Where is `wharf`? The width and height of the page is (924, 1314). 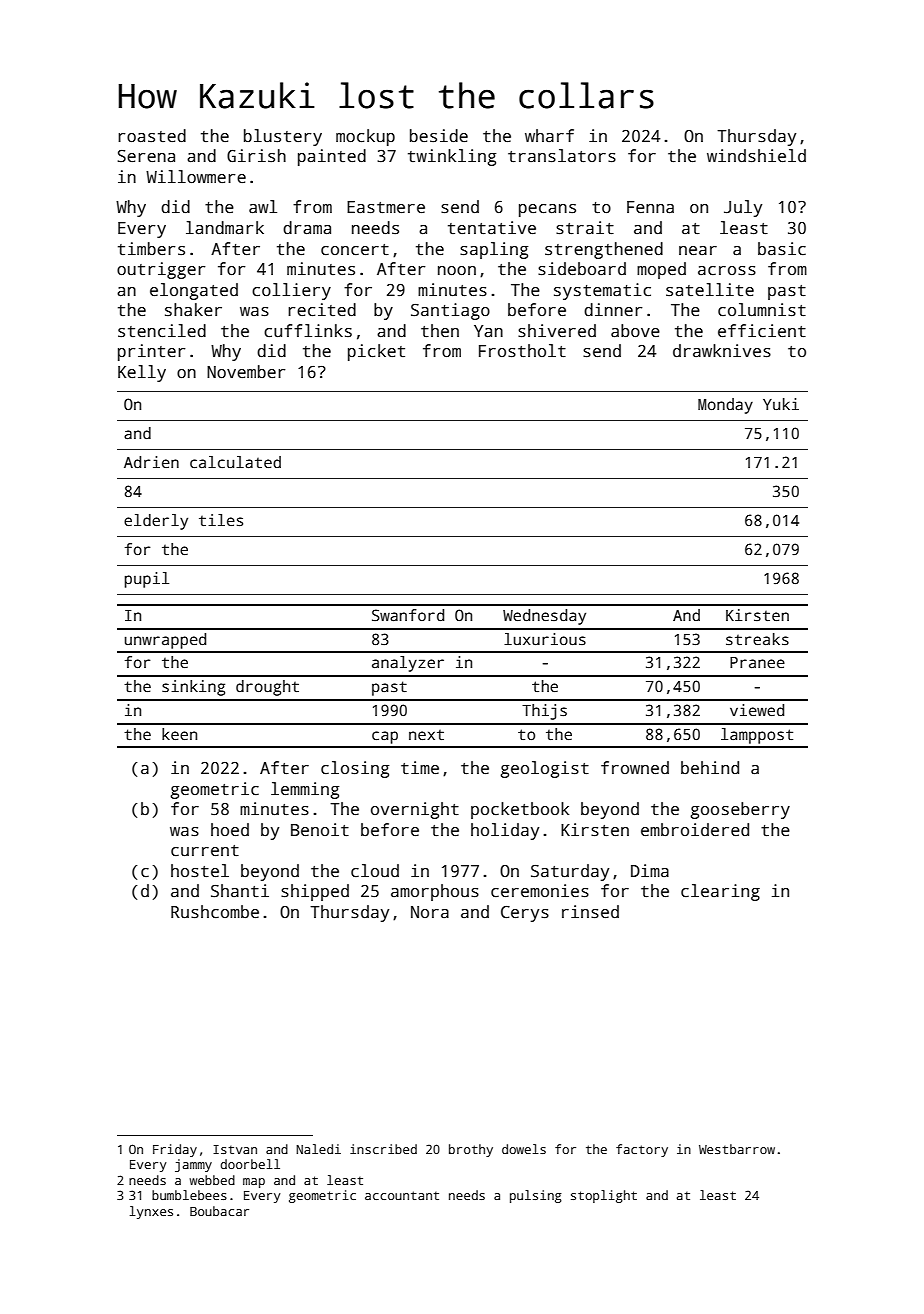 wharf is located at coordinates (549, 136).
